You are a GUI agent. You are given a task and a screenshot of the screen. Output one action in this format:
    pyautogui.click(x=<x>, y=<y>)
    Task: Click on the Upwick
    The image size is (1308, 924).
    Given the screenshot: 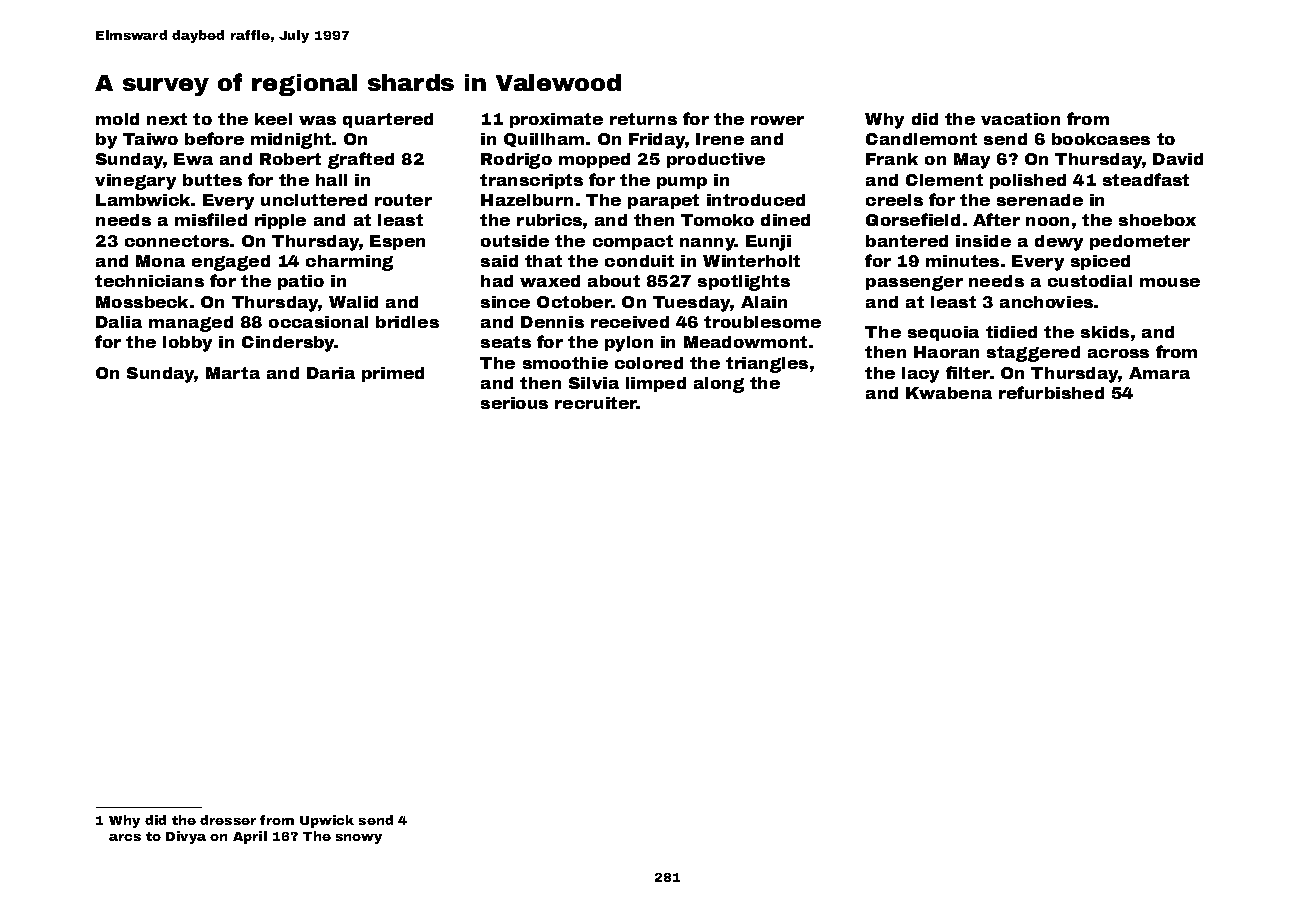 What is the action you would take?
    pyautogui.click(x=327, y=821)
